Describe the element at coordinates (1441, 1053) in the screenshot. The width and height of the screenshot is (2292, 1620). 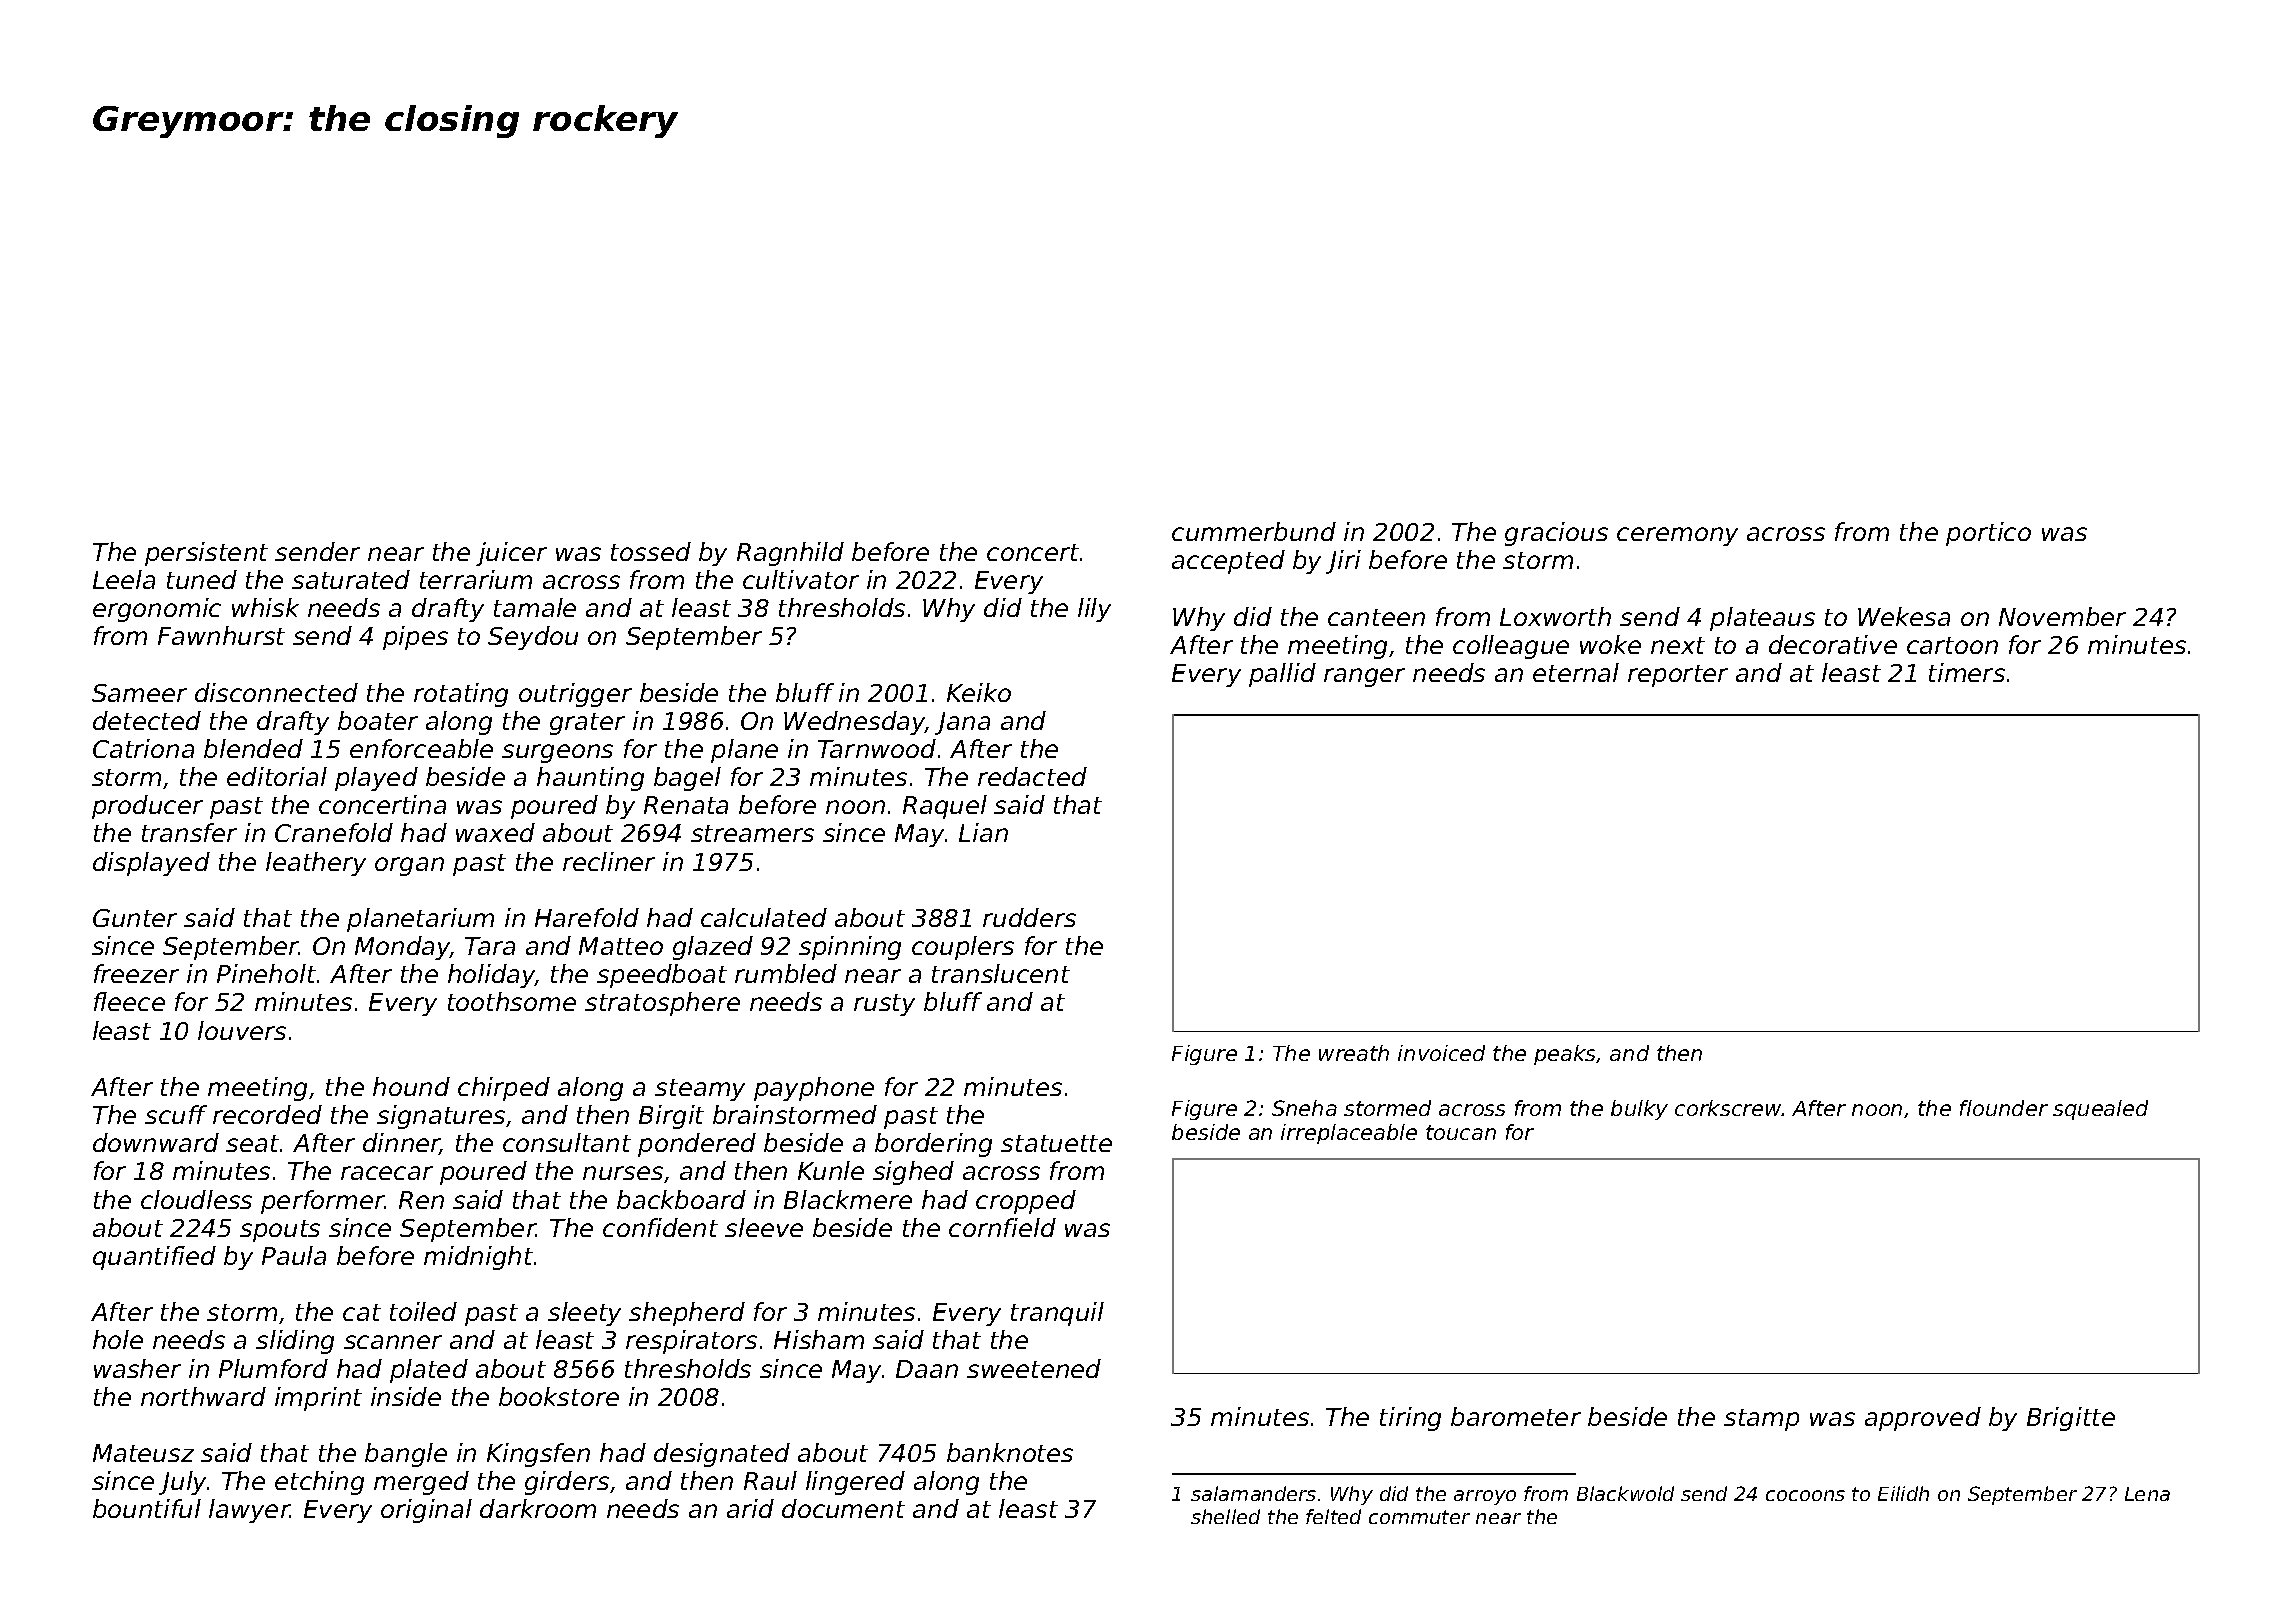
I see `invoiced` at that location.
